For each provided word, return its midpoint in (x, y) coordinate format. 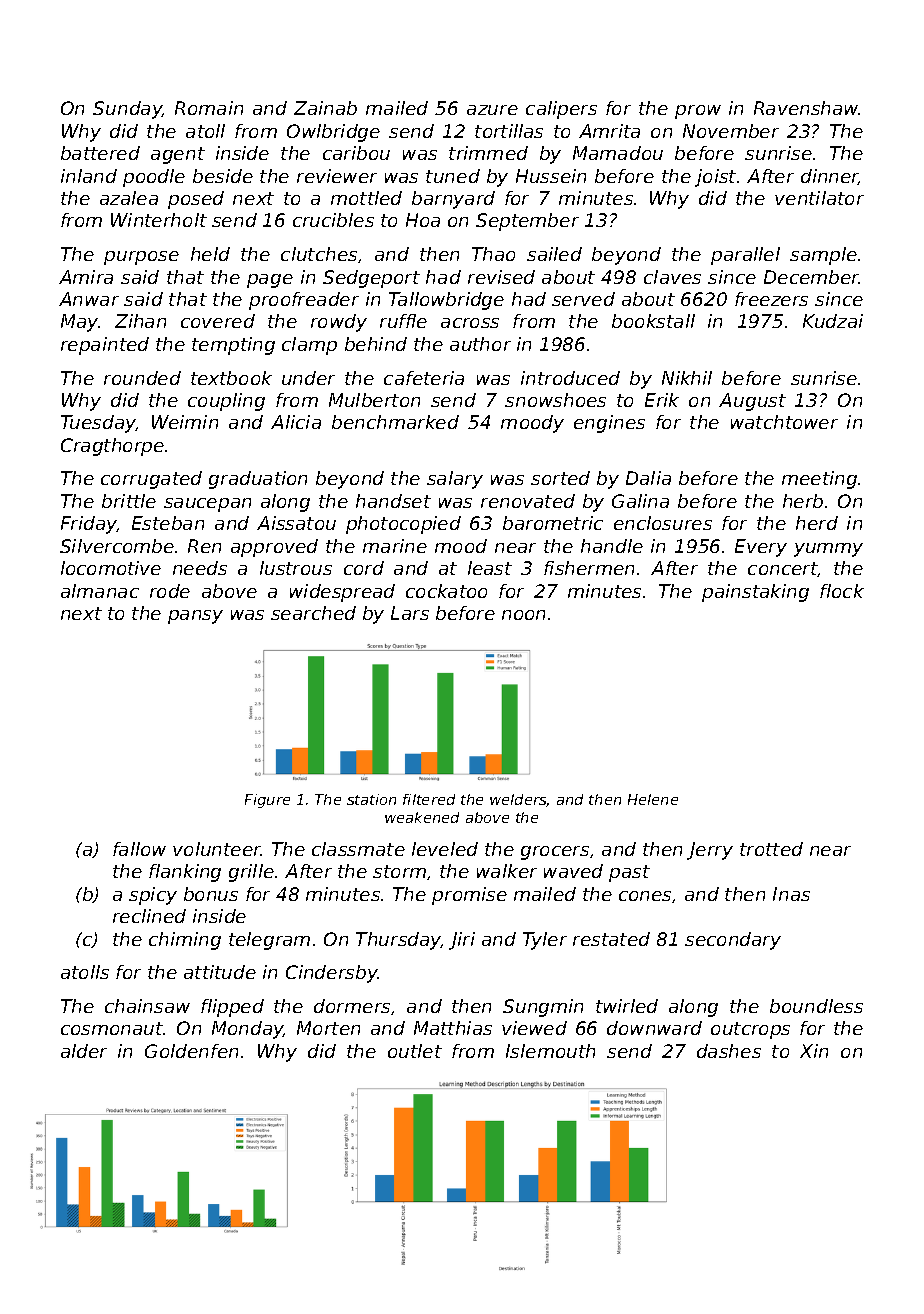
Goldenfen (191, 1051)
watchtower (784, 422)
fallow (139, 849)
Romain (209, 108)
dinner (830, 177)
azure (492, 110)
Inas (791, 894)
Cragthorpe (112, 447)
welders (518, 800)
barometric (553, 523)
